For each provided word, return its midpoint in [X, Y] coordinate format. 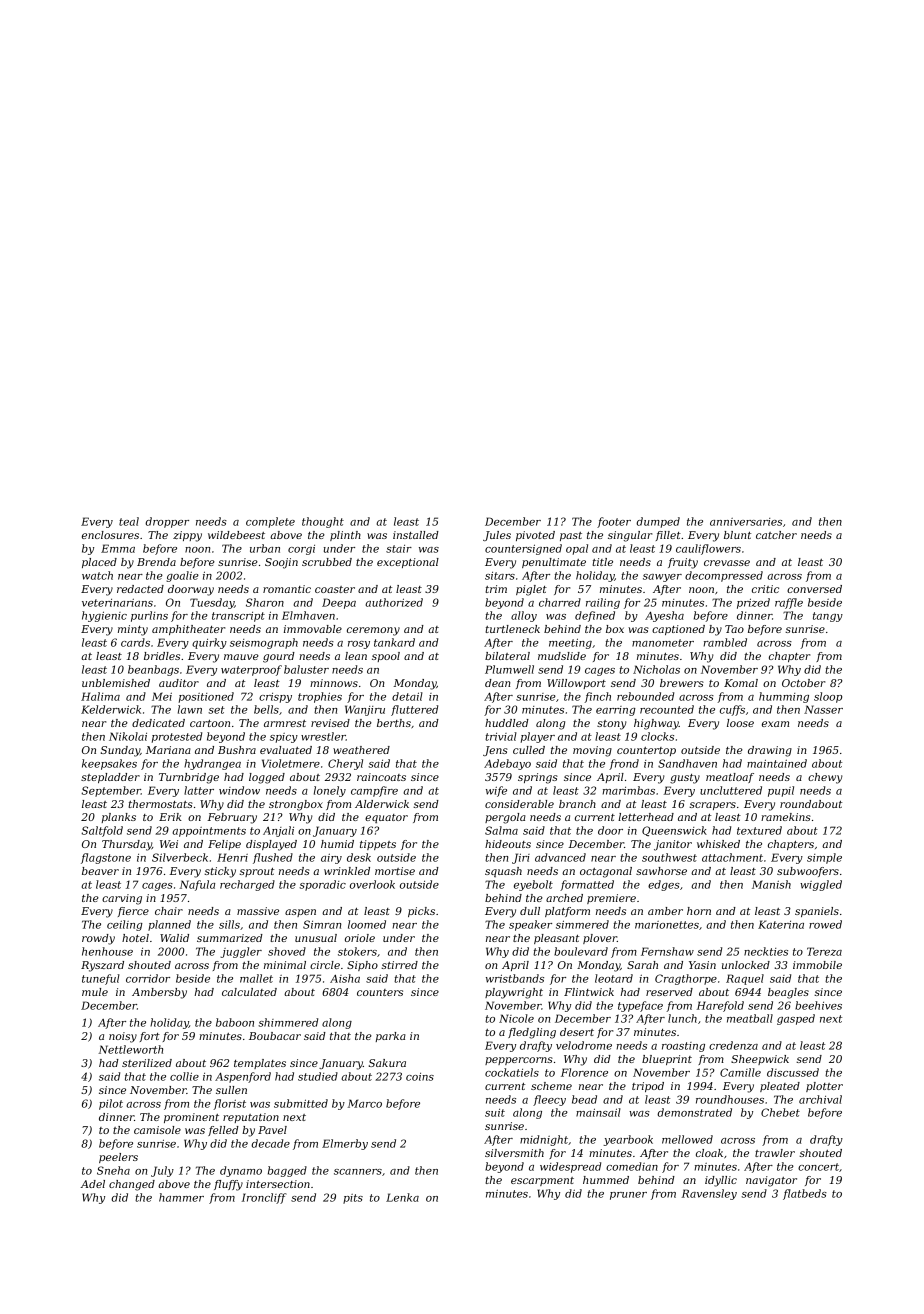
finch [597, 697]
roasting [683, 1047]
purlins [149, 616]
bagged [287, 1171]
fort [150, 1037]
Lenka [402, 1197]
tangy [828, 617]
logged [267, 778]
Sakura [387, 1063]
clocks [657, 736]
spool [386, 657]
